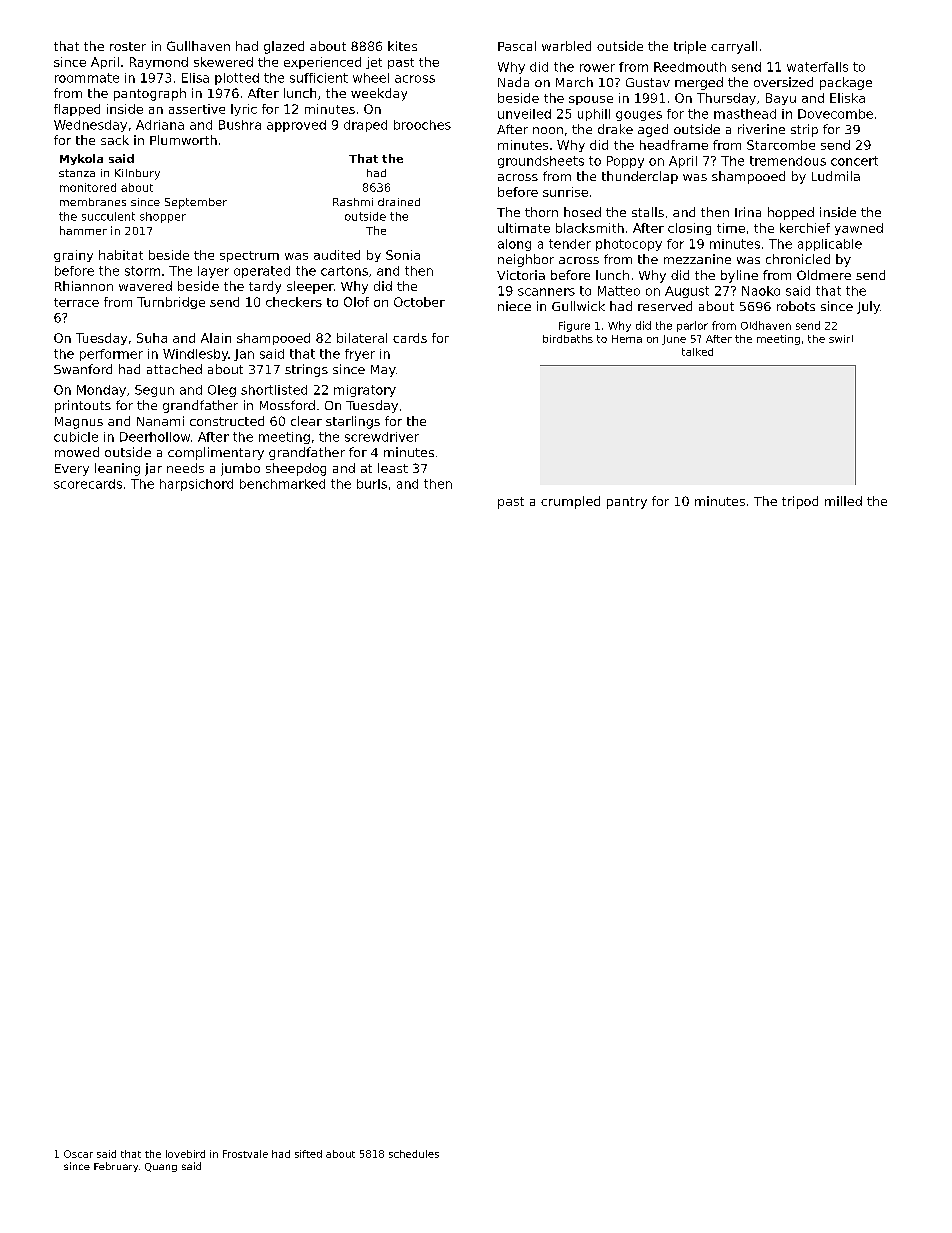 The height and width of the document is (1233, 952). I want to click on tripod, so click(800, 502).
